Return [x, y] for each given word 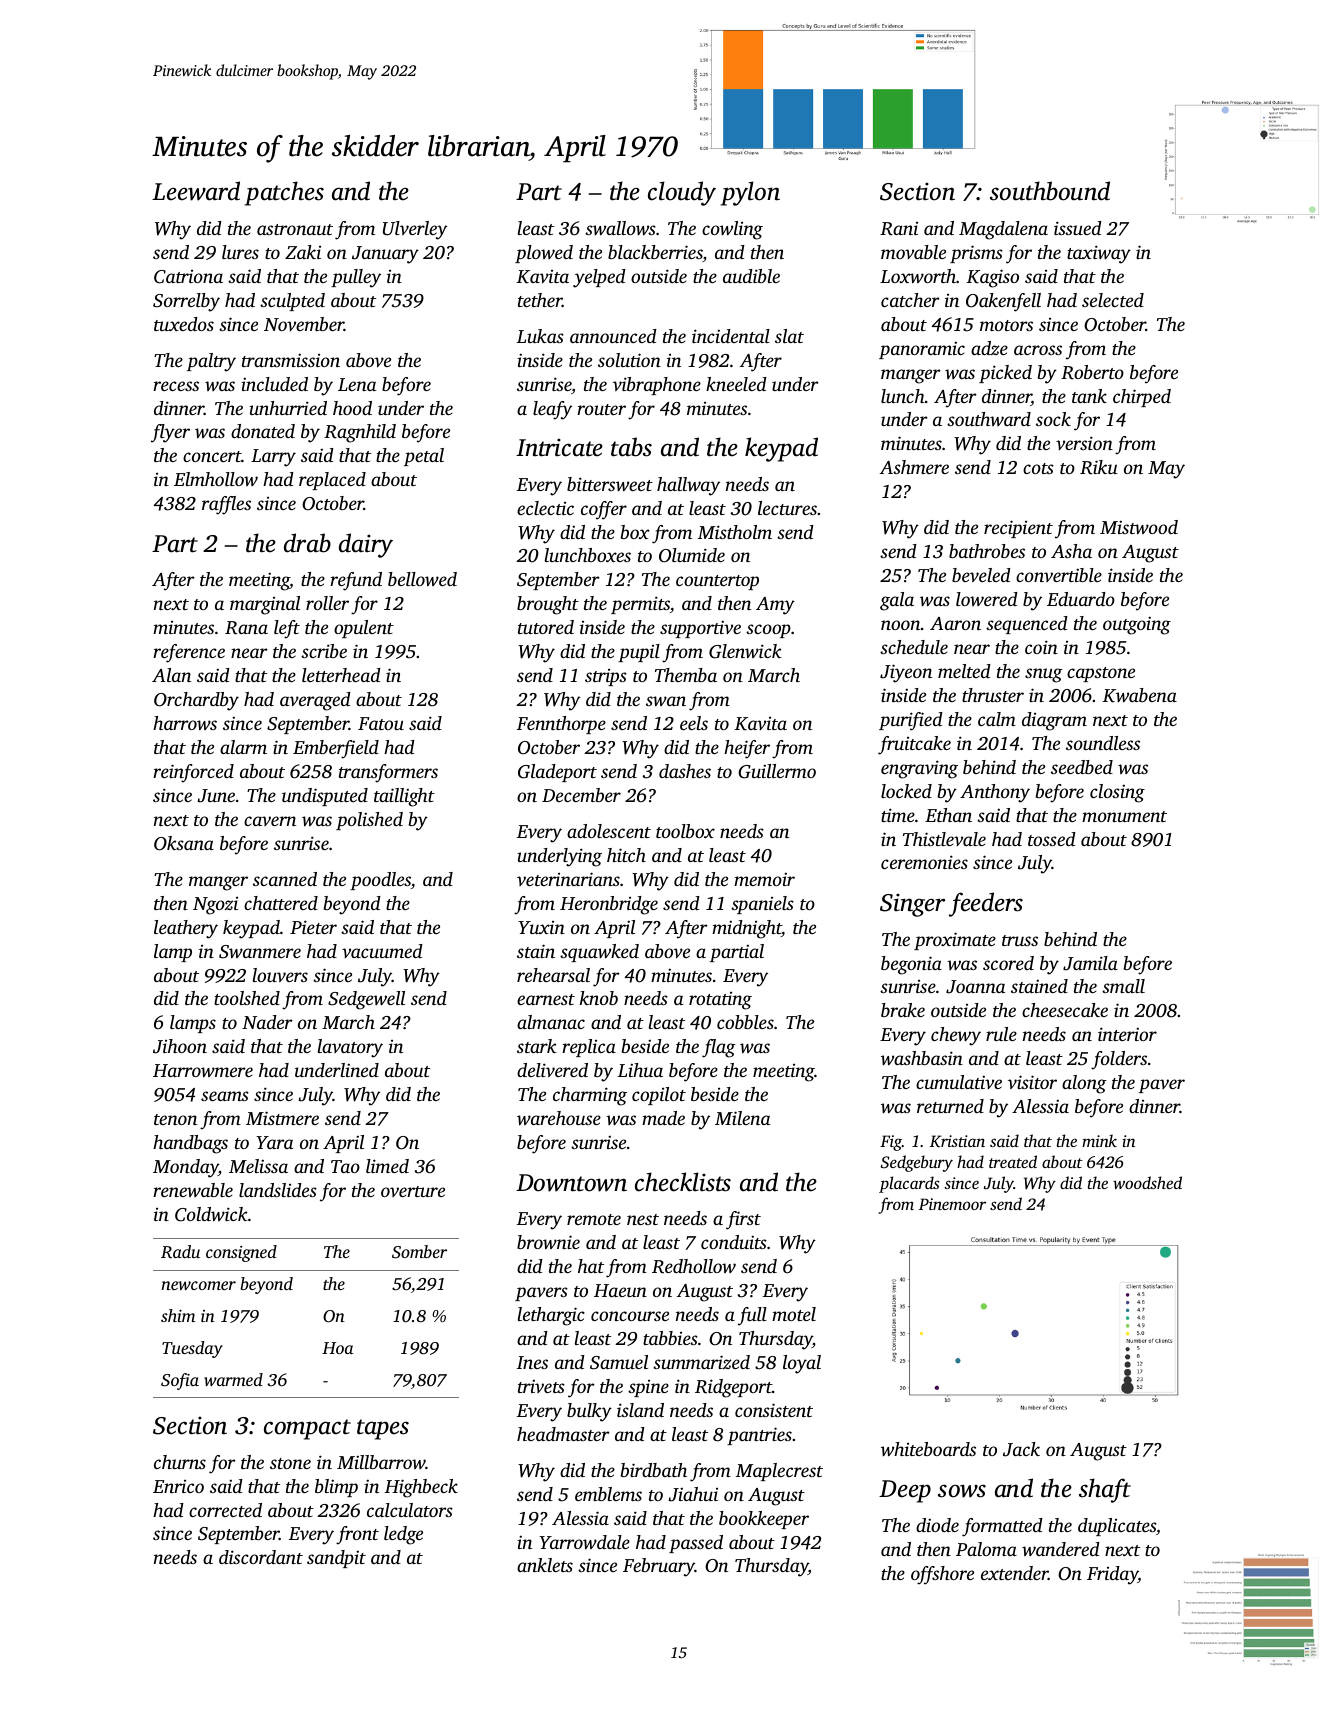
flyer [170, 433]
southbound [1050, 191]
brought [548, 605]
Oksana [184, 843]
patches [284, 193]
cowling [732, 230]
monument [1124, 816]
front [357, 1535]
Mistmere [282, 1118]
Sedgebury [917, 1163]
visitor [1032, 1082]
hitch [626, 855]
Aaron [955, 623]
